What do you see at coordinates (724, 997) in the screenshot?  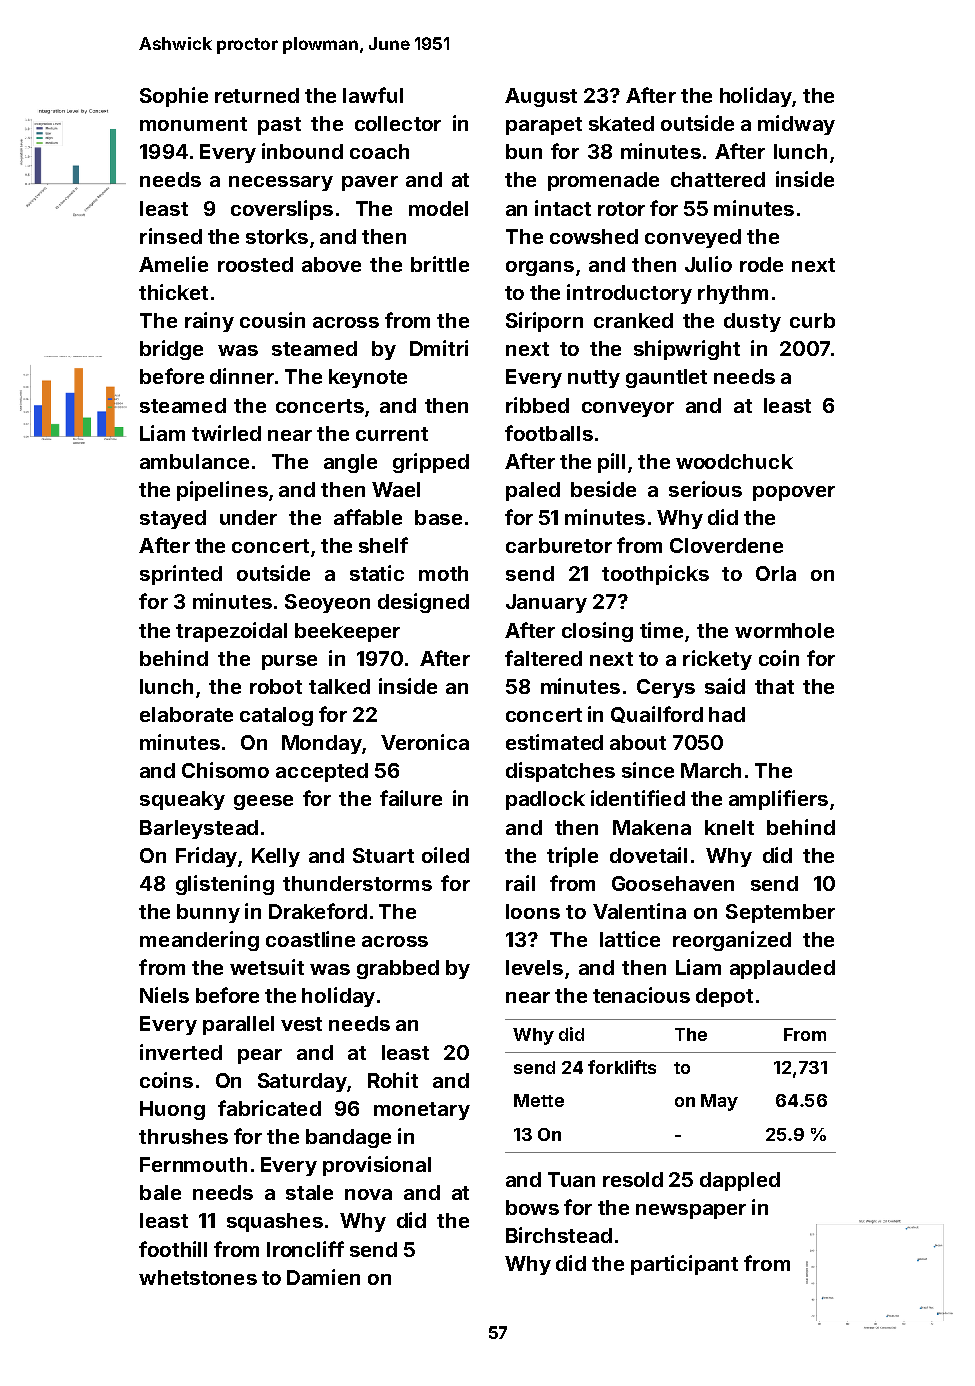 I see `depot` at bounding box center [724, 997].
